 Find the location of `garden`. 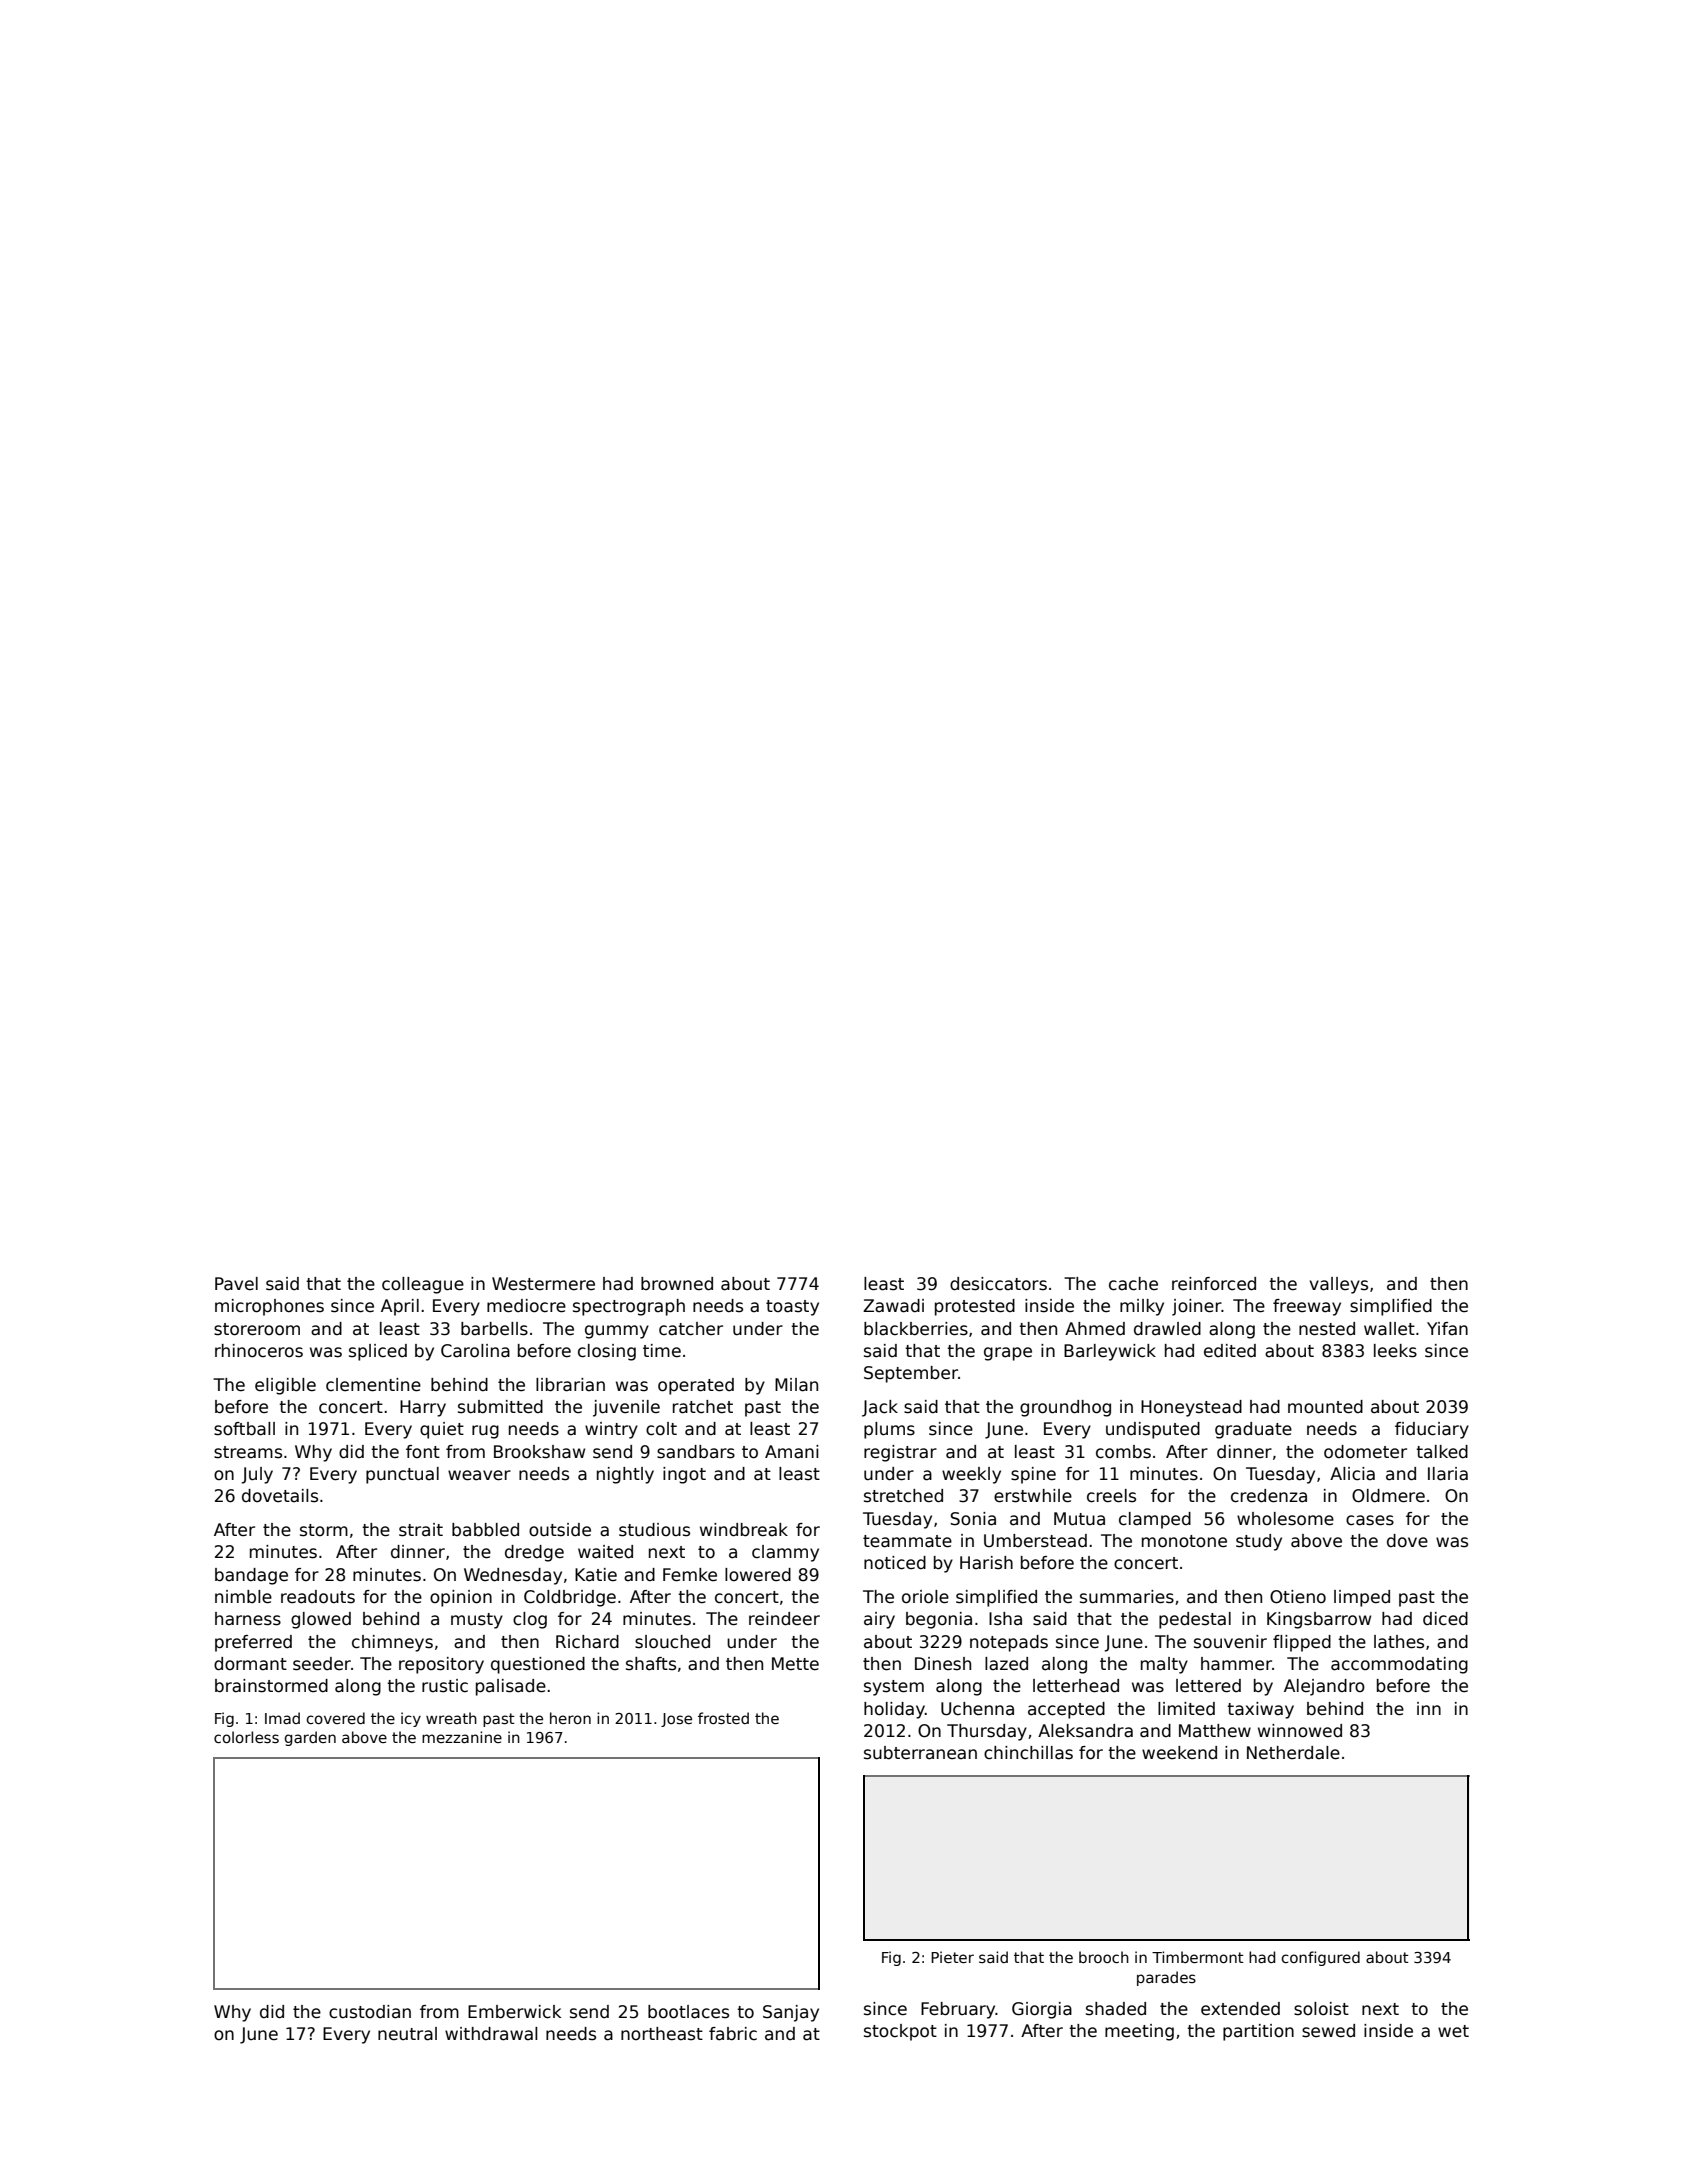

garden is located at coordinates (310, 1738).
